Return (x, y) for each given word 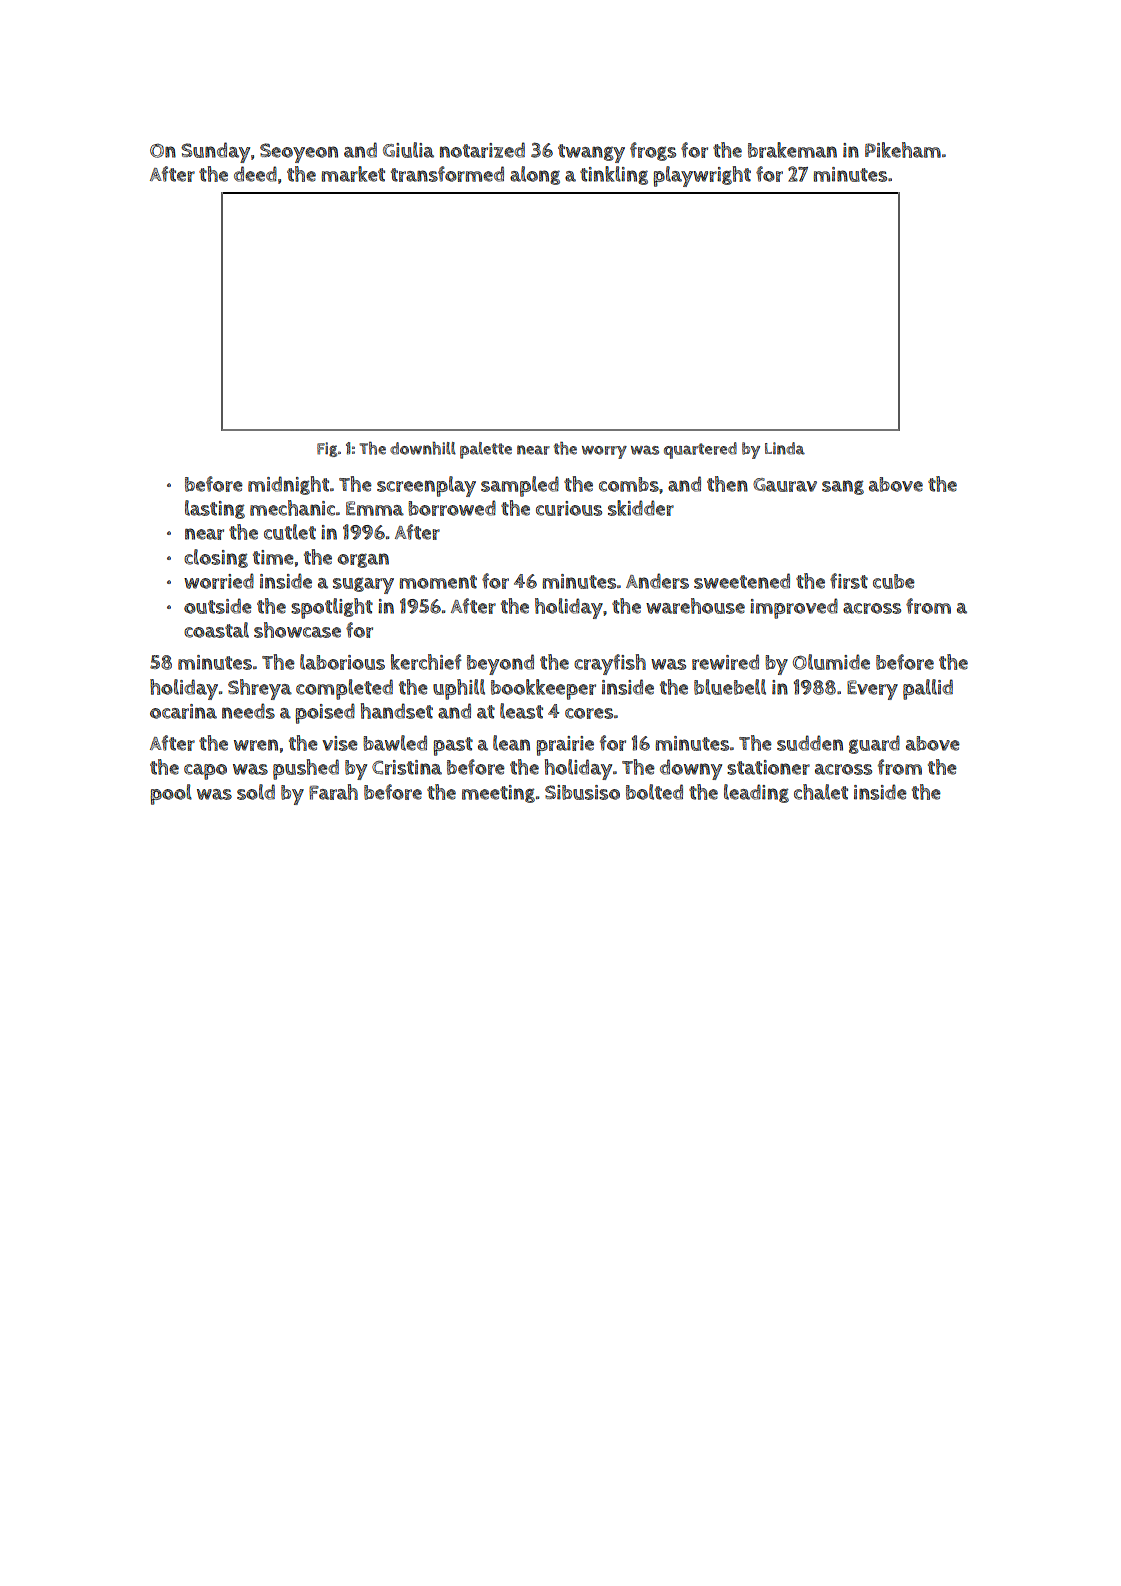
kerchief (426, 662)
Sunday (215, 152)
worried (219, 581)
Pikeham (903, 150)
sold (256, 792)
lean (511, 743)
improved (794, 608)
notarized (482, 150)
